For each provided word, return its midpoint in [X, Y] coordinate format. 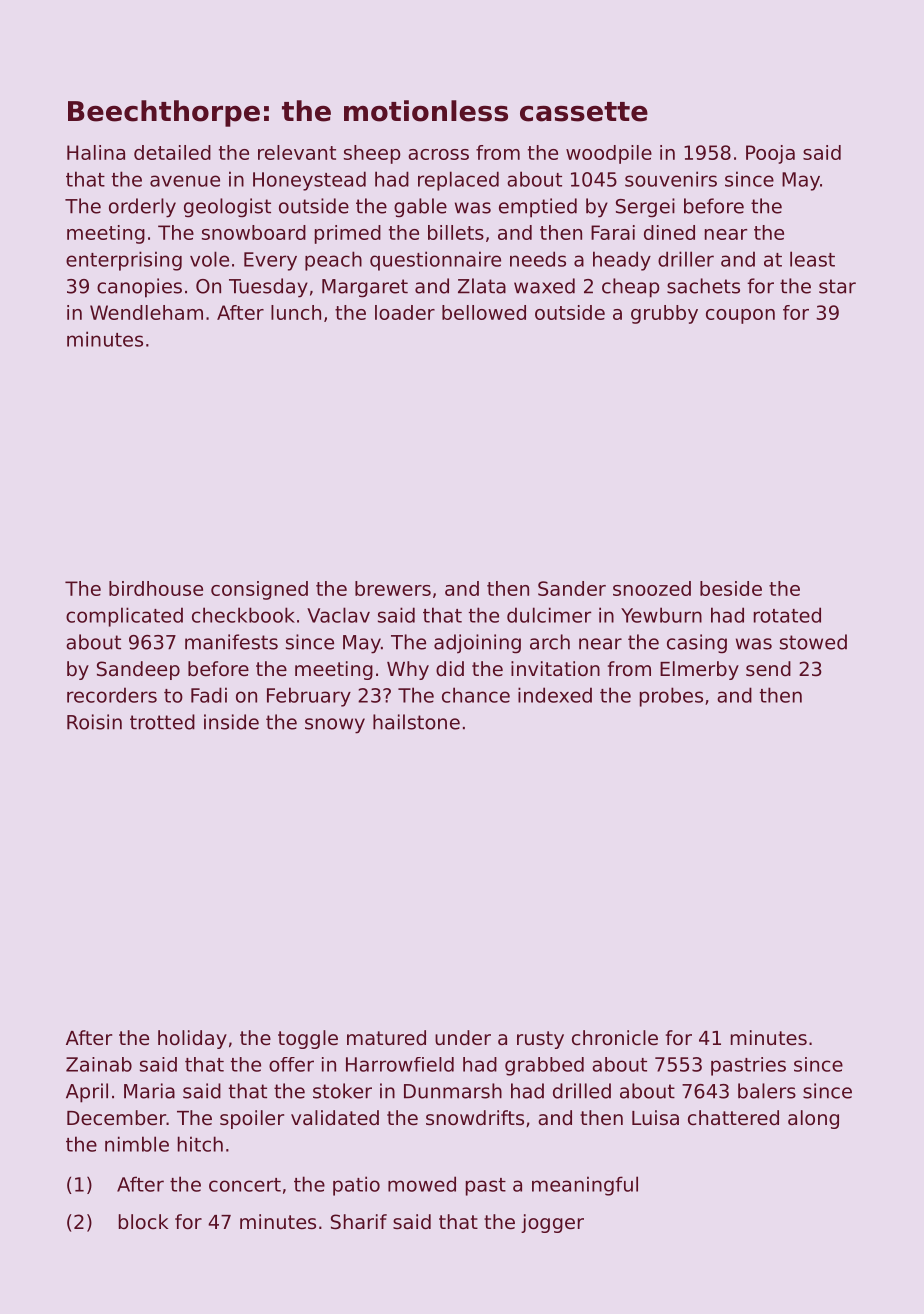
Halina [96, 152]
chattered [733, 1118]
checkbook [243, 615]
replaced [458, 181]
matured [386, 1037]
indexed [555, 695]
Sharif [359, 1222]
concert [245, 1185]
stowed [813, 642]
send [768, 668]
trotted [162, 722]
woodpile [609, 154]
